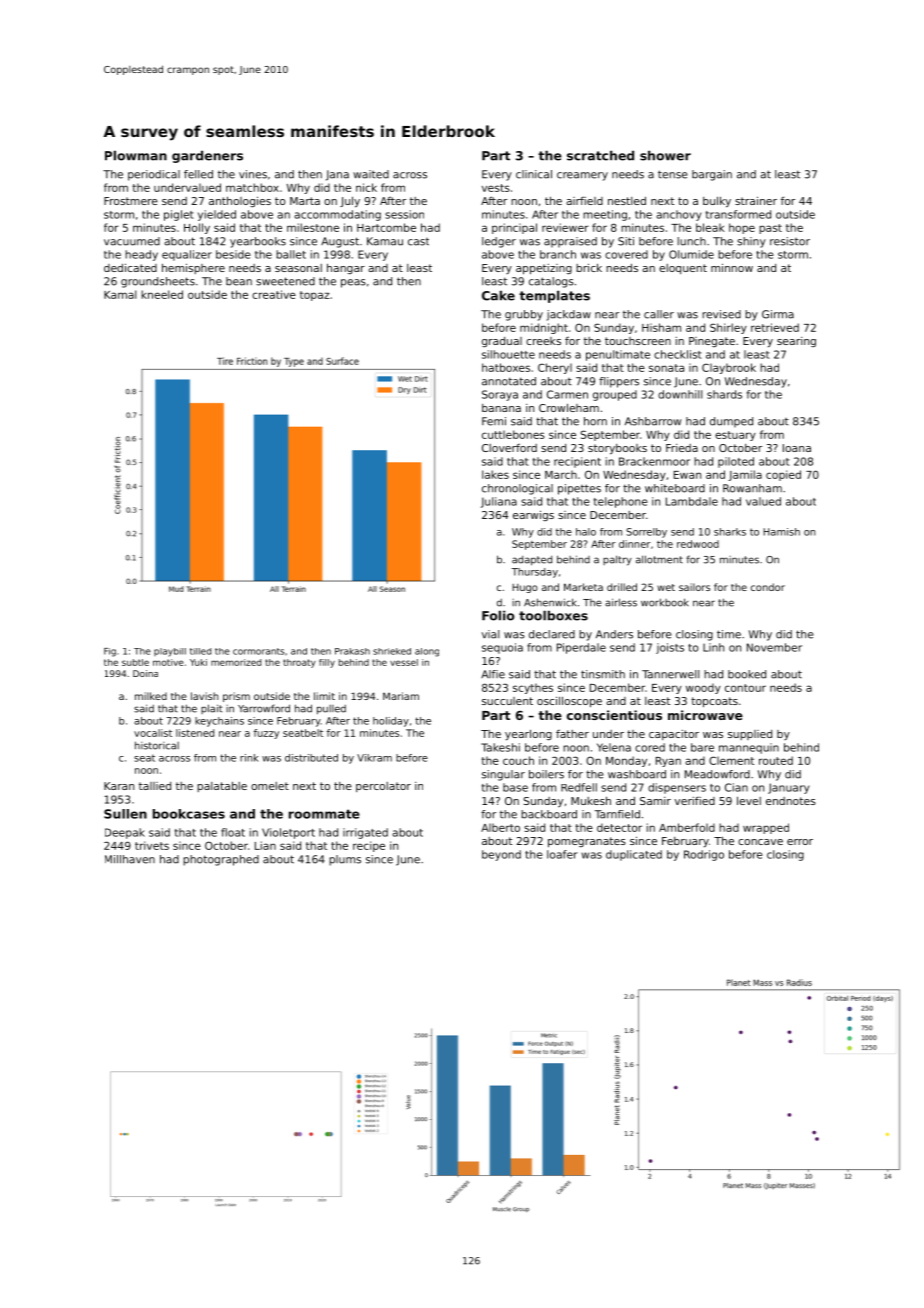 This page has width=924, height=1308. Describe the element at coordinates (495, 474) in the page. I see `lakes` at that location.
